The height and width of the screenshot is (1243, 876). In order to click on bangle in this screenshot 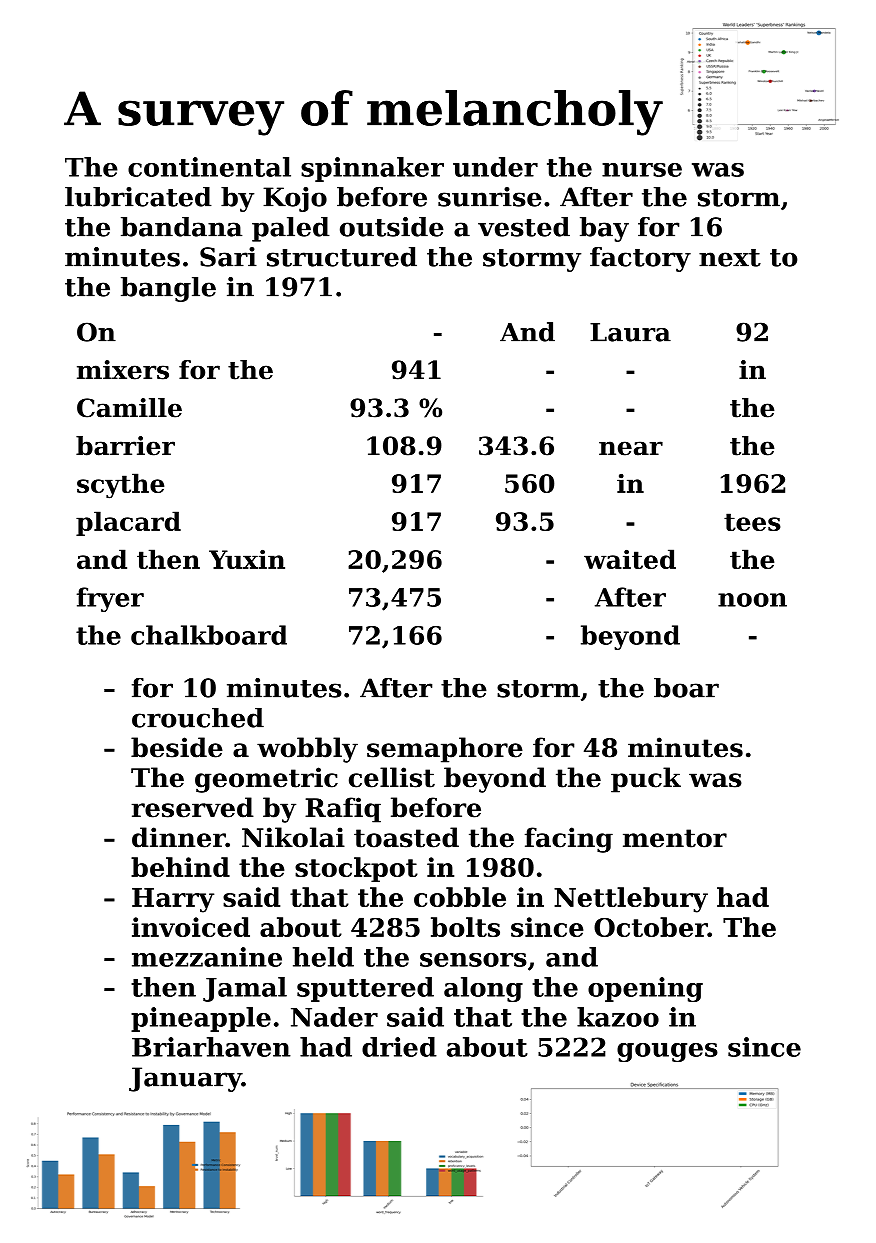, I will do `click(168, 289)`.
